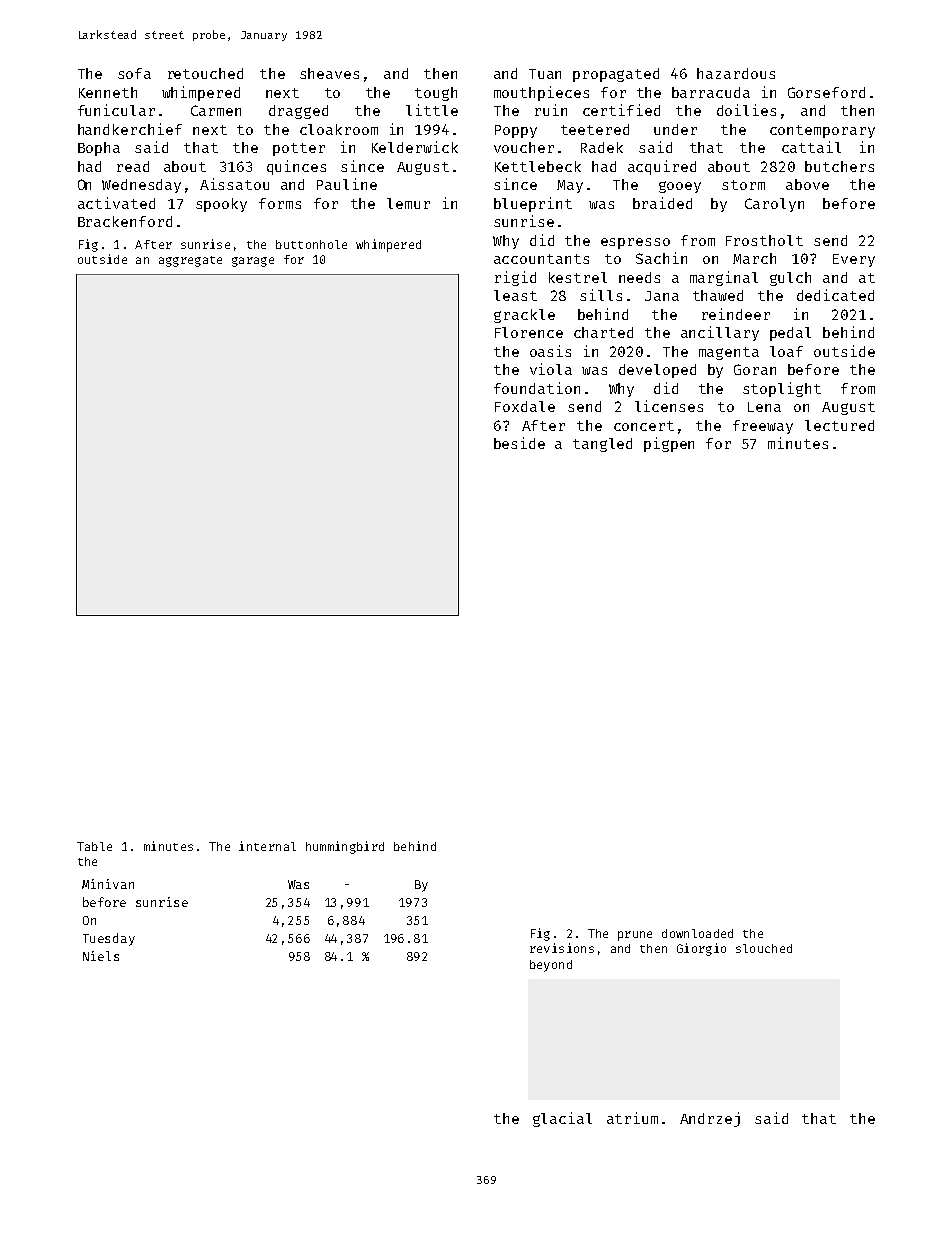 The height and width of the document is (1233, 952). What do you see at coordinates (669, 444) in the document?
I see `pigpen` at bounding box center [669, 444].
